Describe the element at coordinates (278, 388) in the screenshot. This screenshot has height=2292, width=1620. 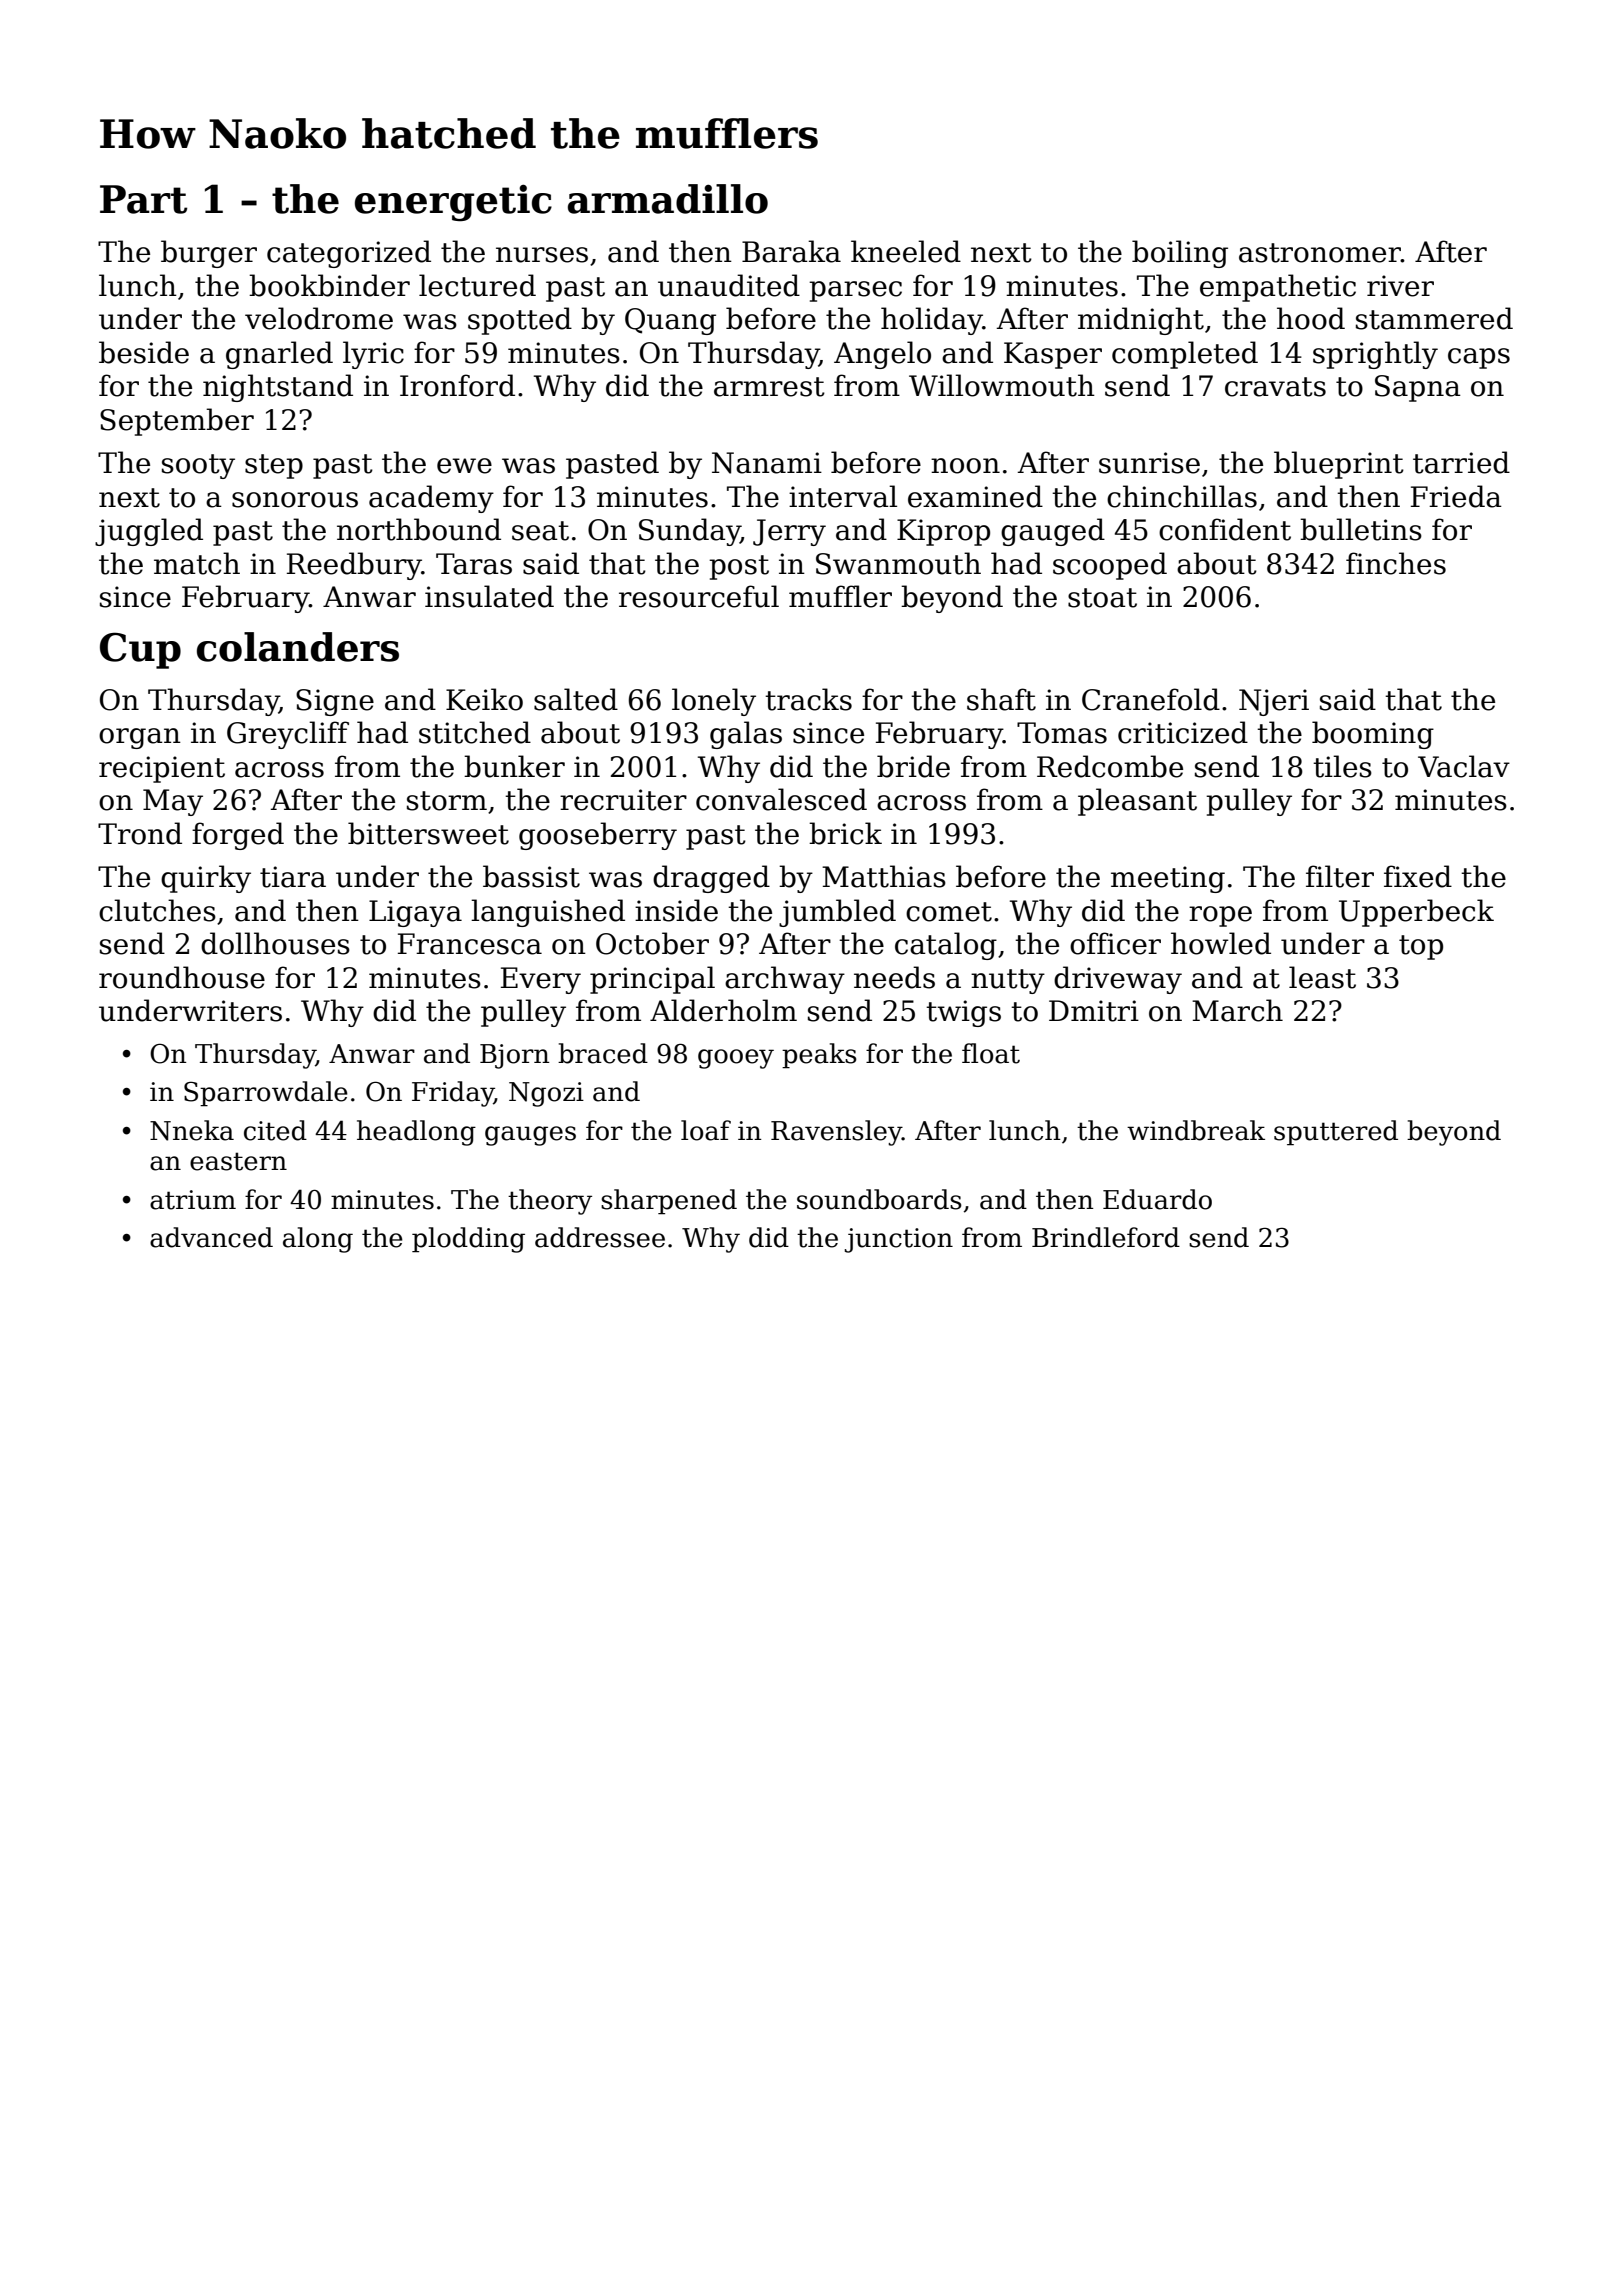
I see `nightstand` at that location.
